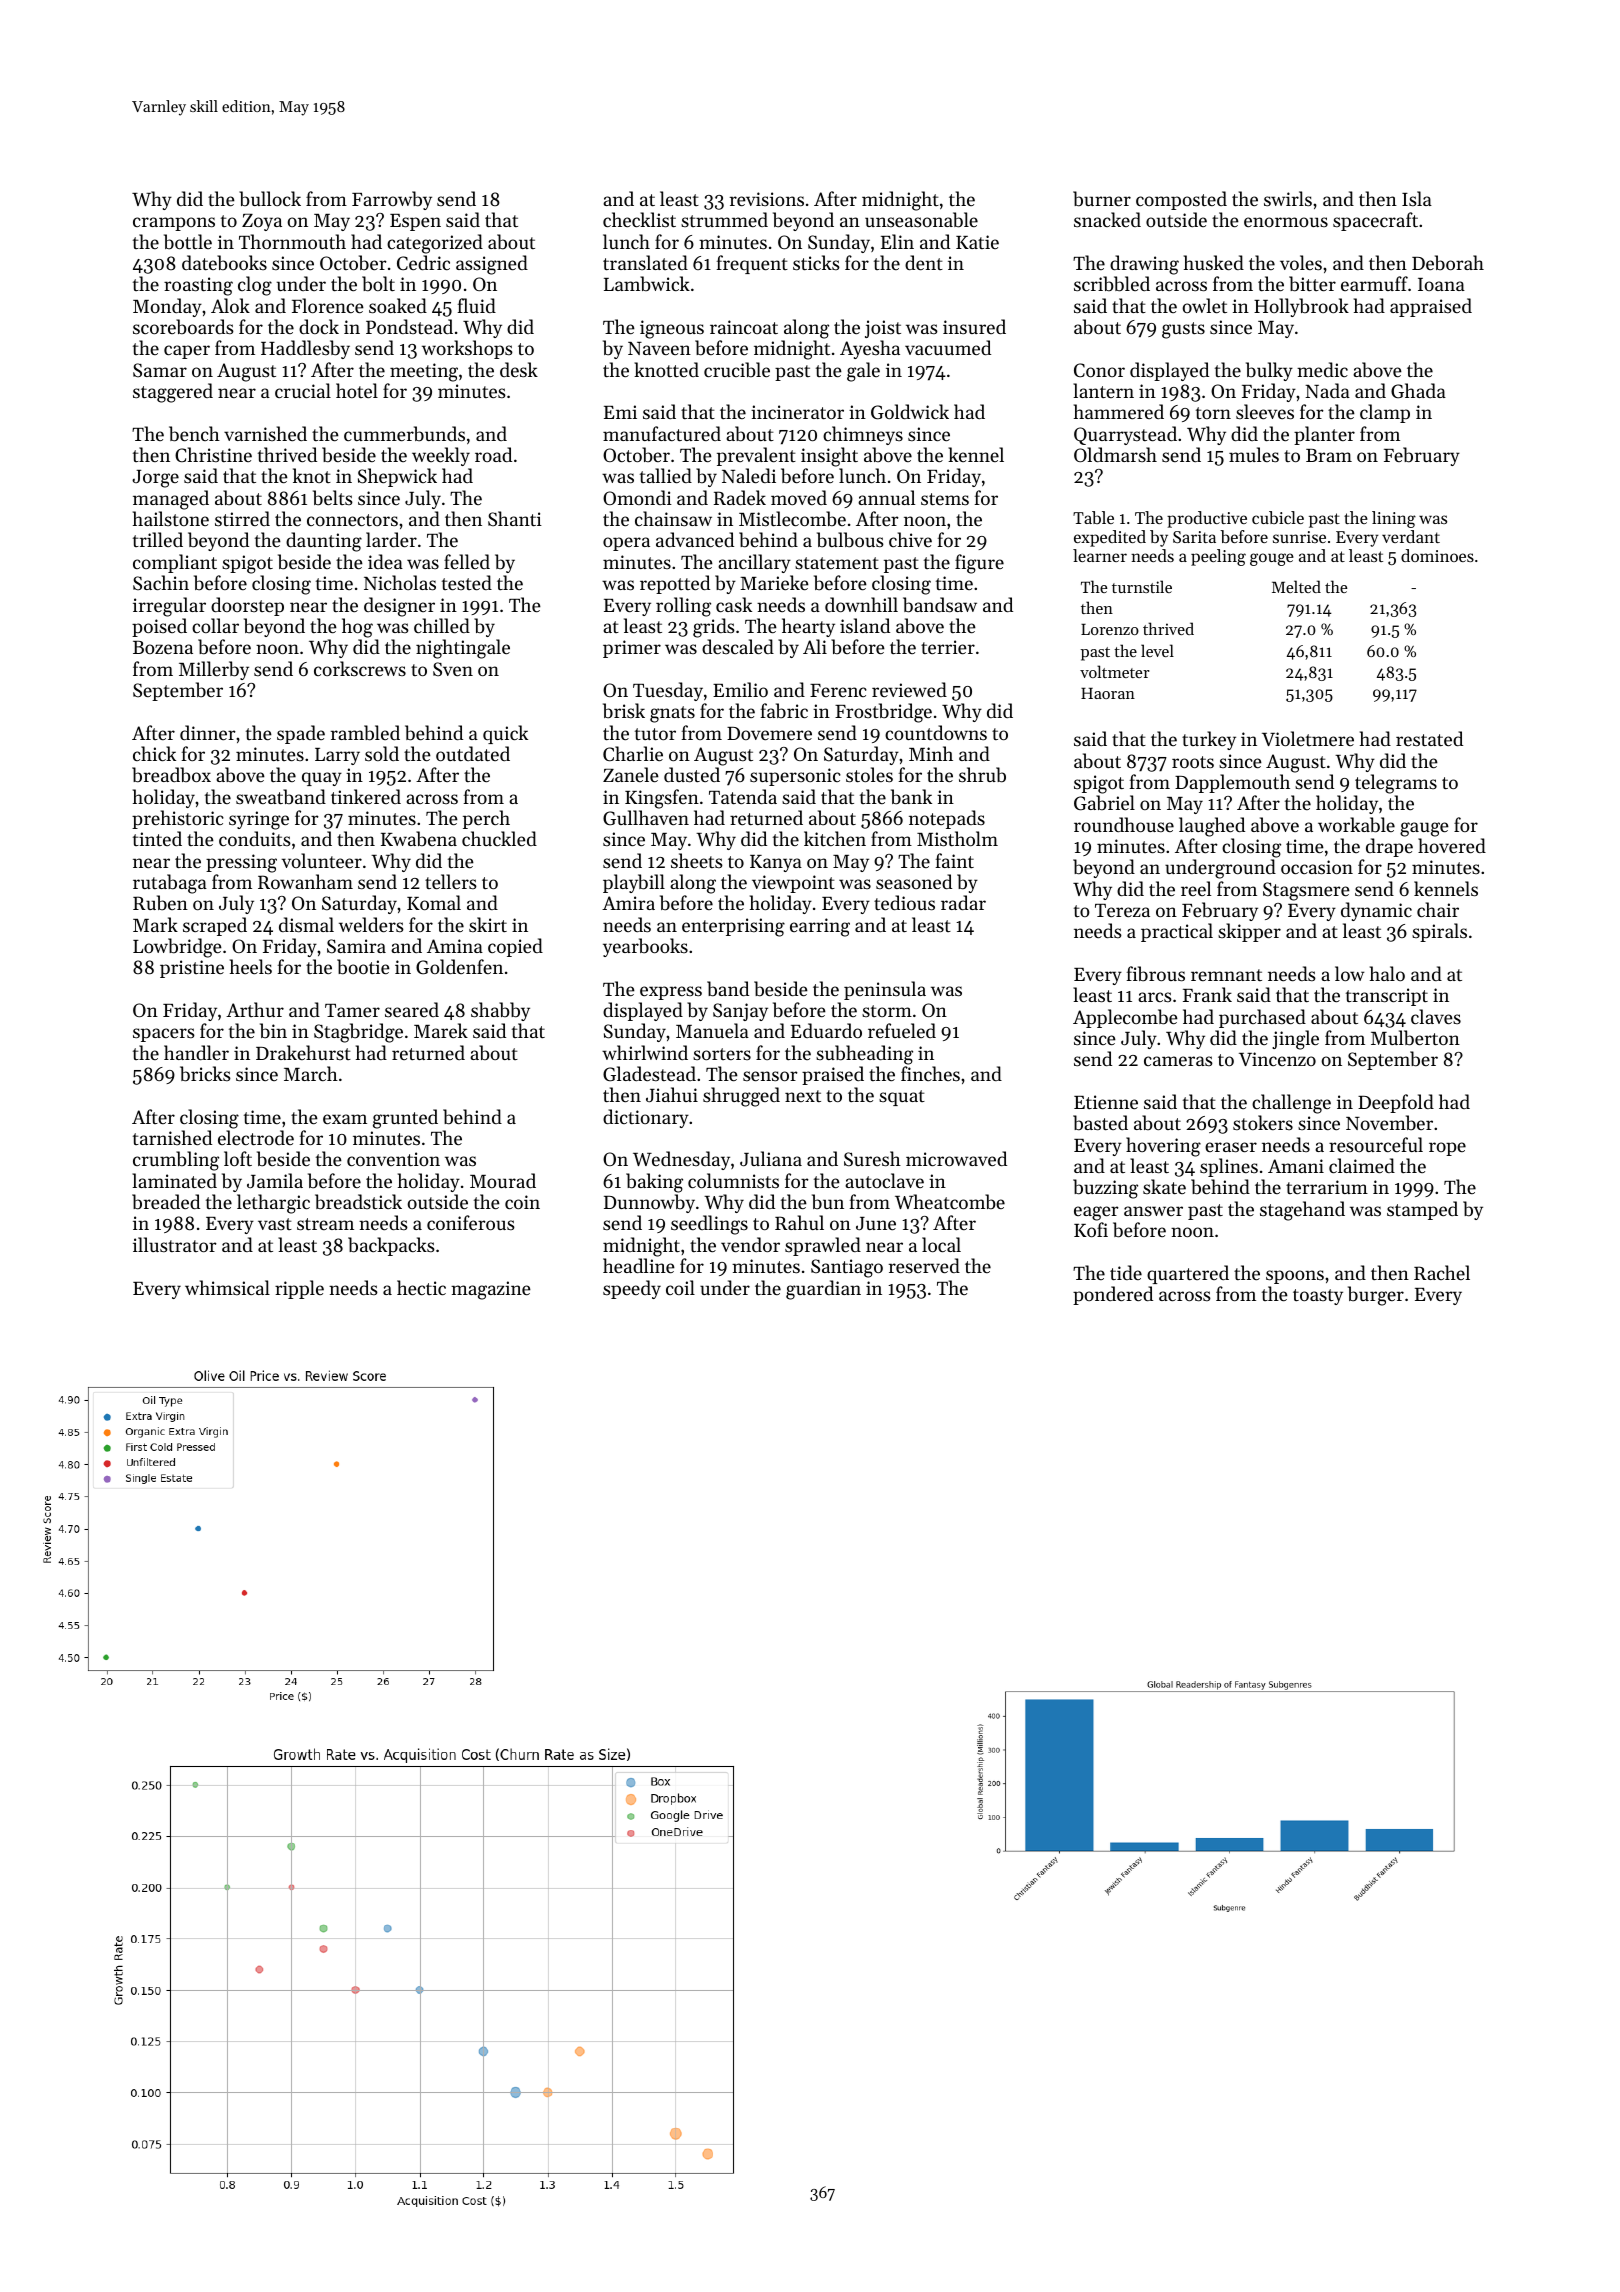 This screenshot has width=1620, height=2292. Describe the element at coordinates (675, 584) in the screenshot. I see `repotted` at that location.
